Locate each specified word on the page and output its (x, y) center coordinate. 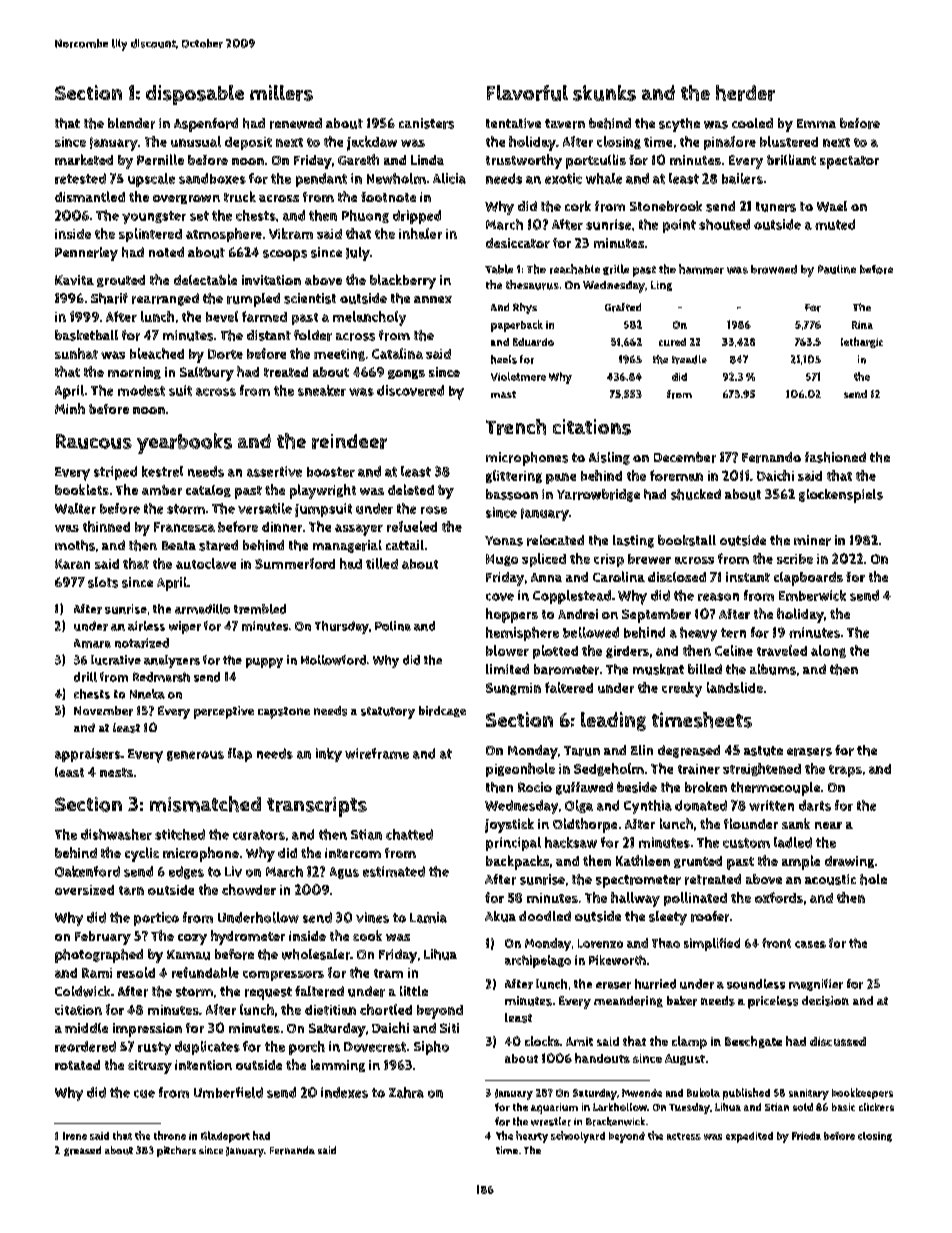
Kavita (74, 280)
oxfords (779, 897)
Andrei (578, 614)
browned (774, 269)
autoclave (206, 563)
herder (745, 93)
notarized (142, 643)
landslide (735, 687)
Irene (75, 1136)
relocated (555, 540)
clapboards (808, 579)
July (358, 254)
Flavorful (527, 93)
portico (156, 919)
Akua (500, 916)
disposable (195, 95)
